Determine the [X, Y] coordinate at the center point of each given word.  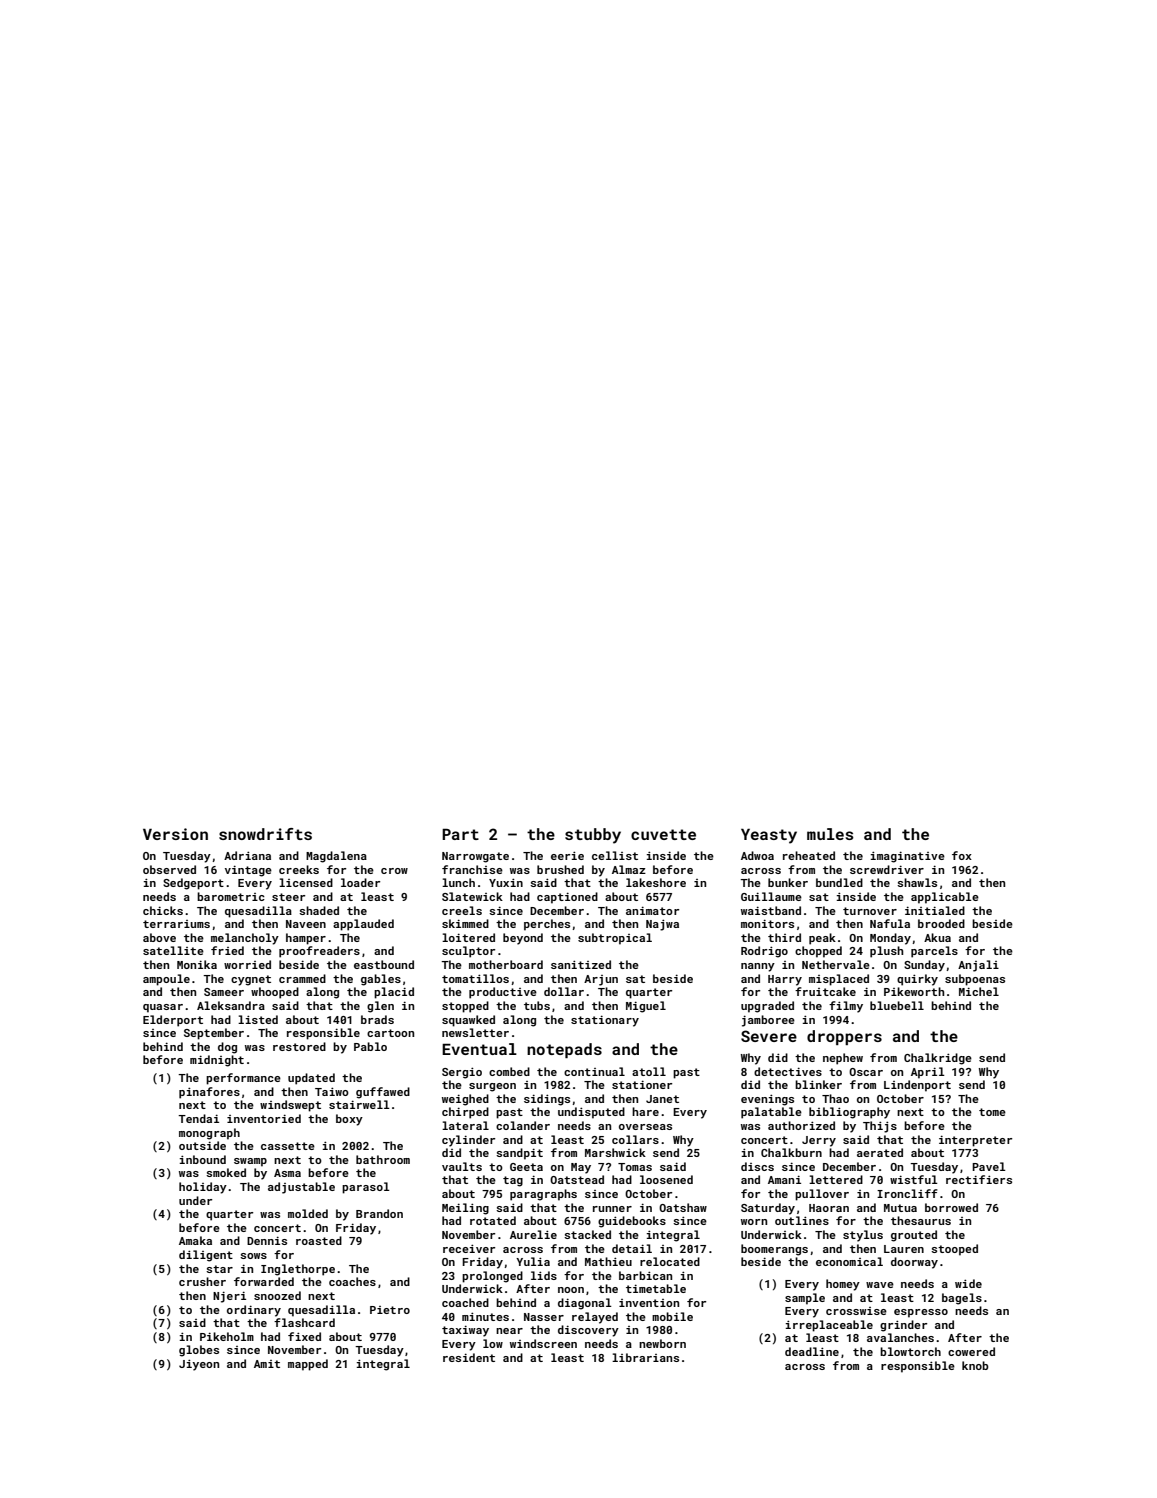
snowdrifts [265, 834]
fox [962, 855]
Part [460, 834]
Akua [937, 937]
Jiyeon [199, 1365]
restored [299, 1046]
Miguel [646, 1007]
